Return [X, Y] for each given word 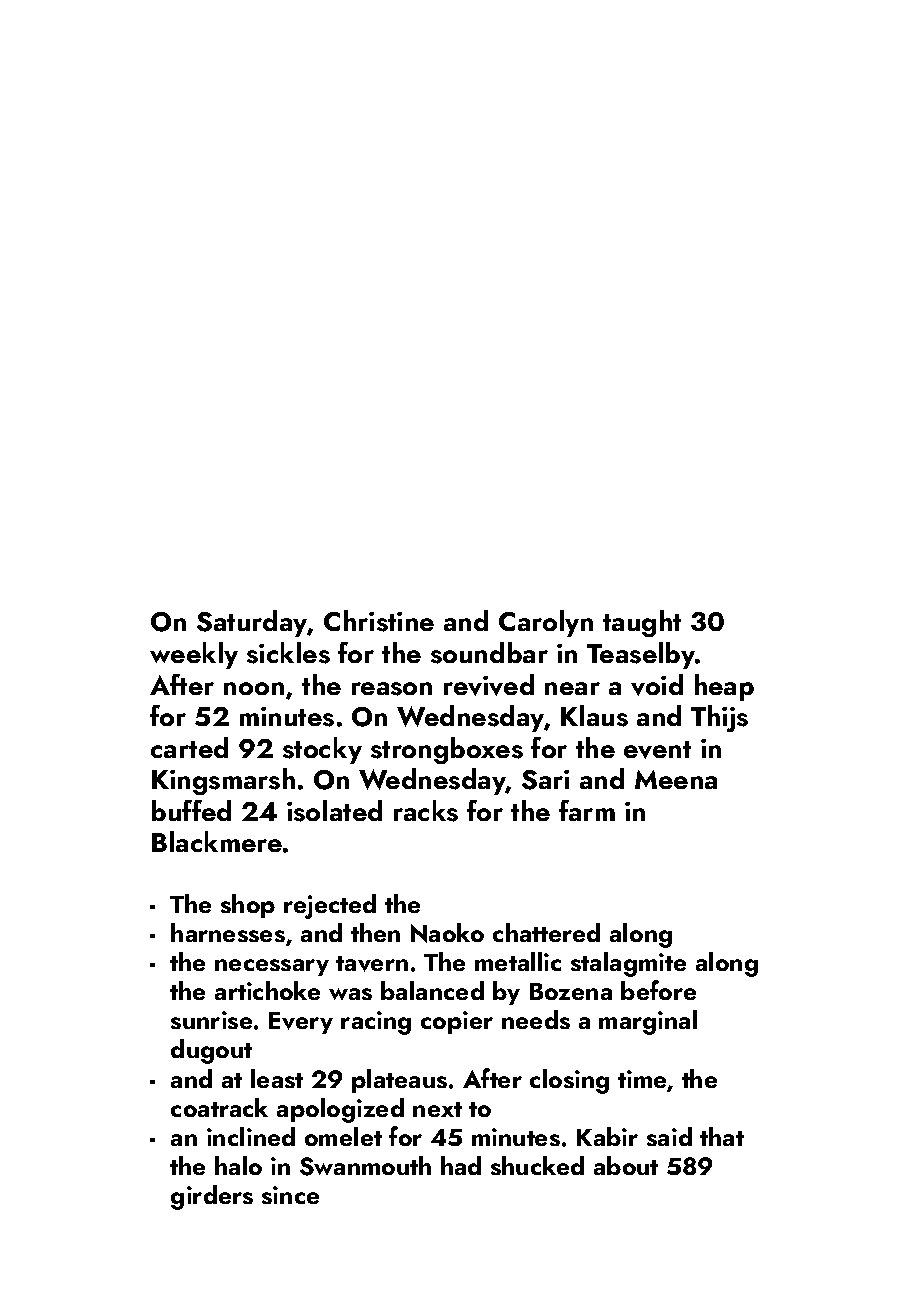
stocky [322, 750]
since [290, 1195]
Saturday [252, 623]
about [626, 1165]
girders [212, 1197]
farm [587, 810]
